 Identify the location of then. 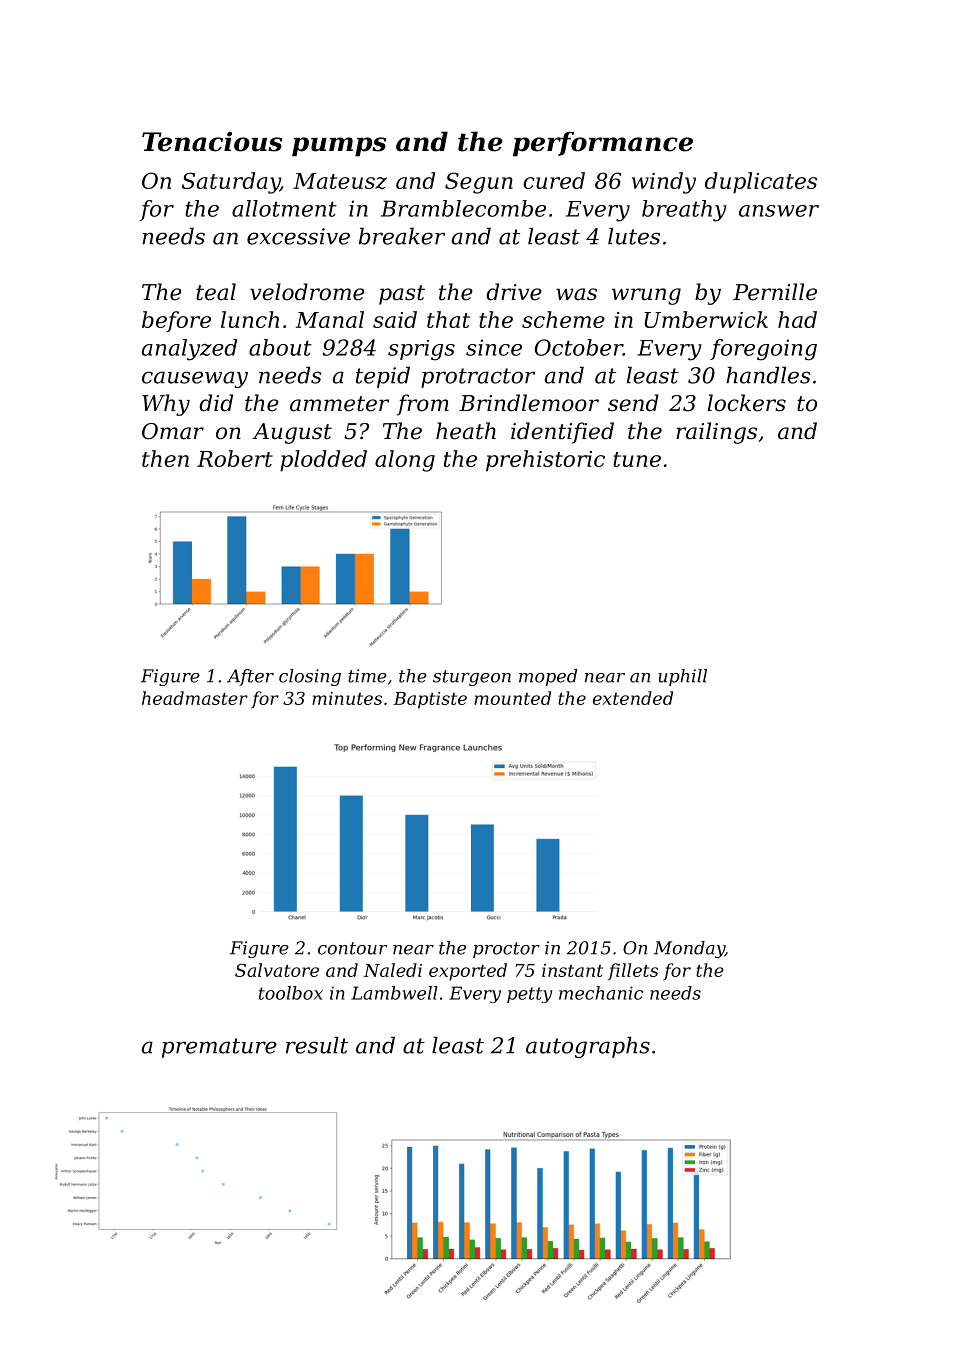
(165, 458).
